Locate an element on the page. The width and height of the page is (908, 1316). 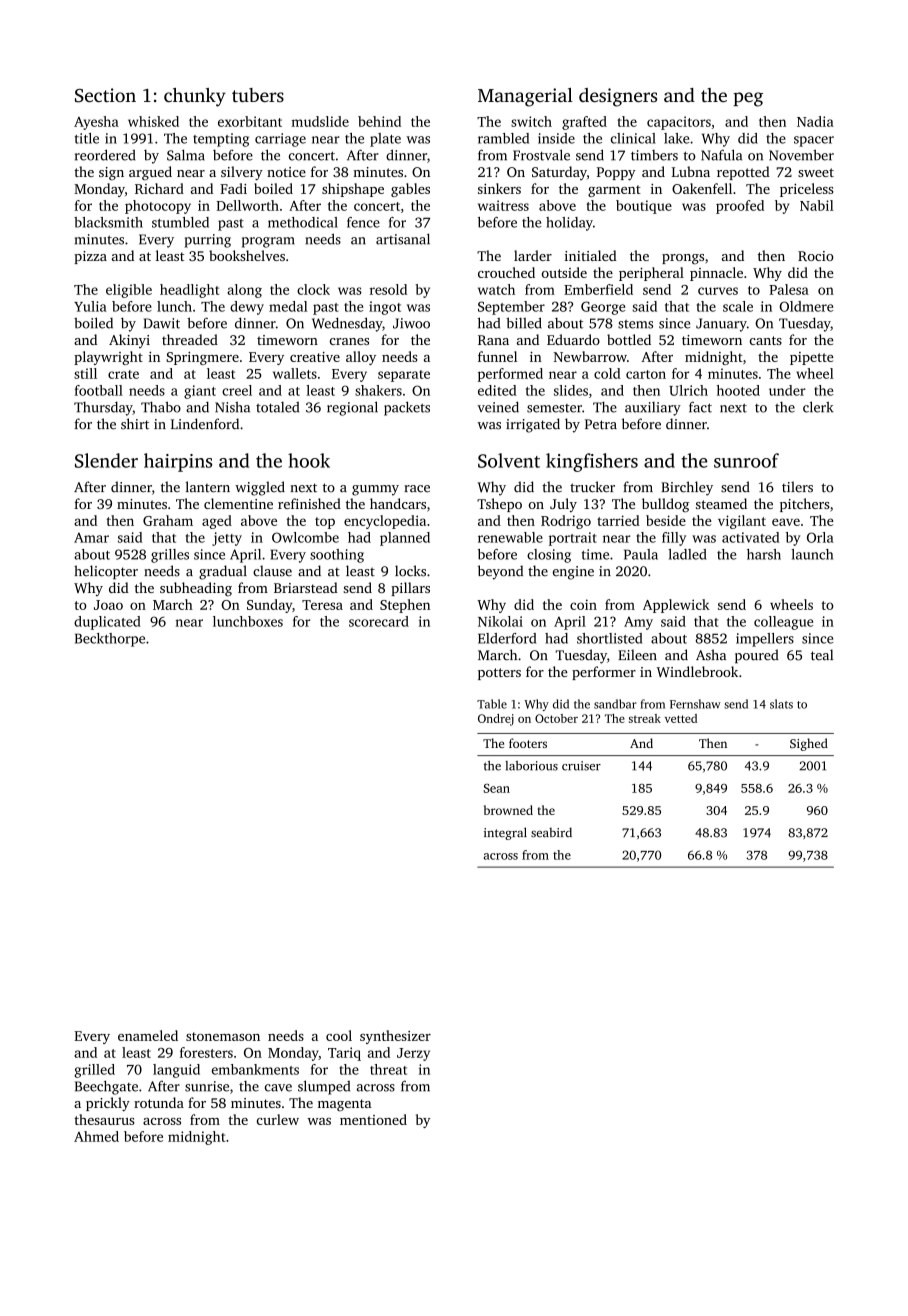
integral is located at coordinates (505, 833).
